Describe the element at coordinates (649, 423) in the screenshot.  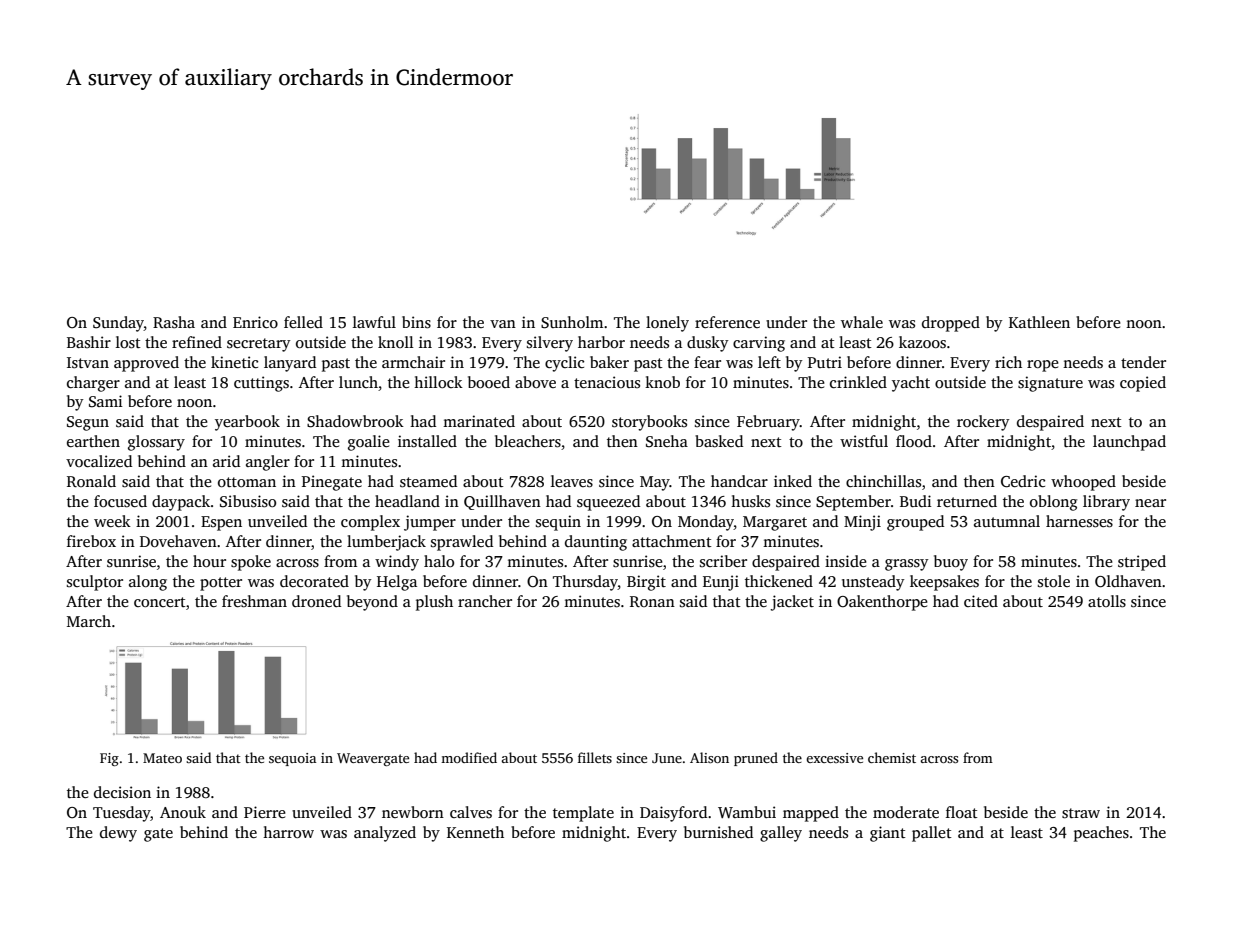
I see `storybooks` at that location.
